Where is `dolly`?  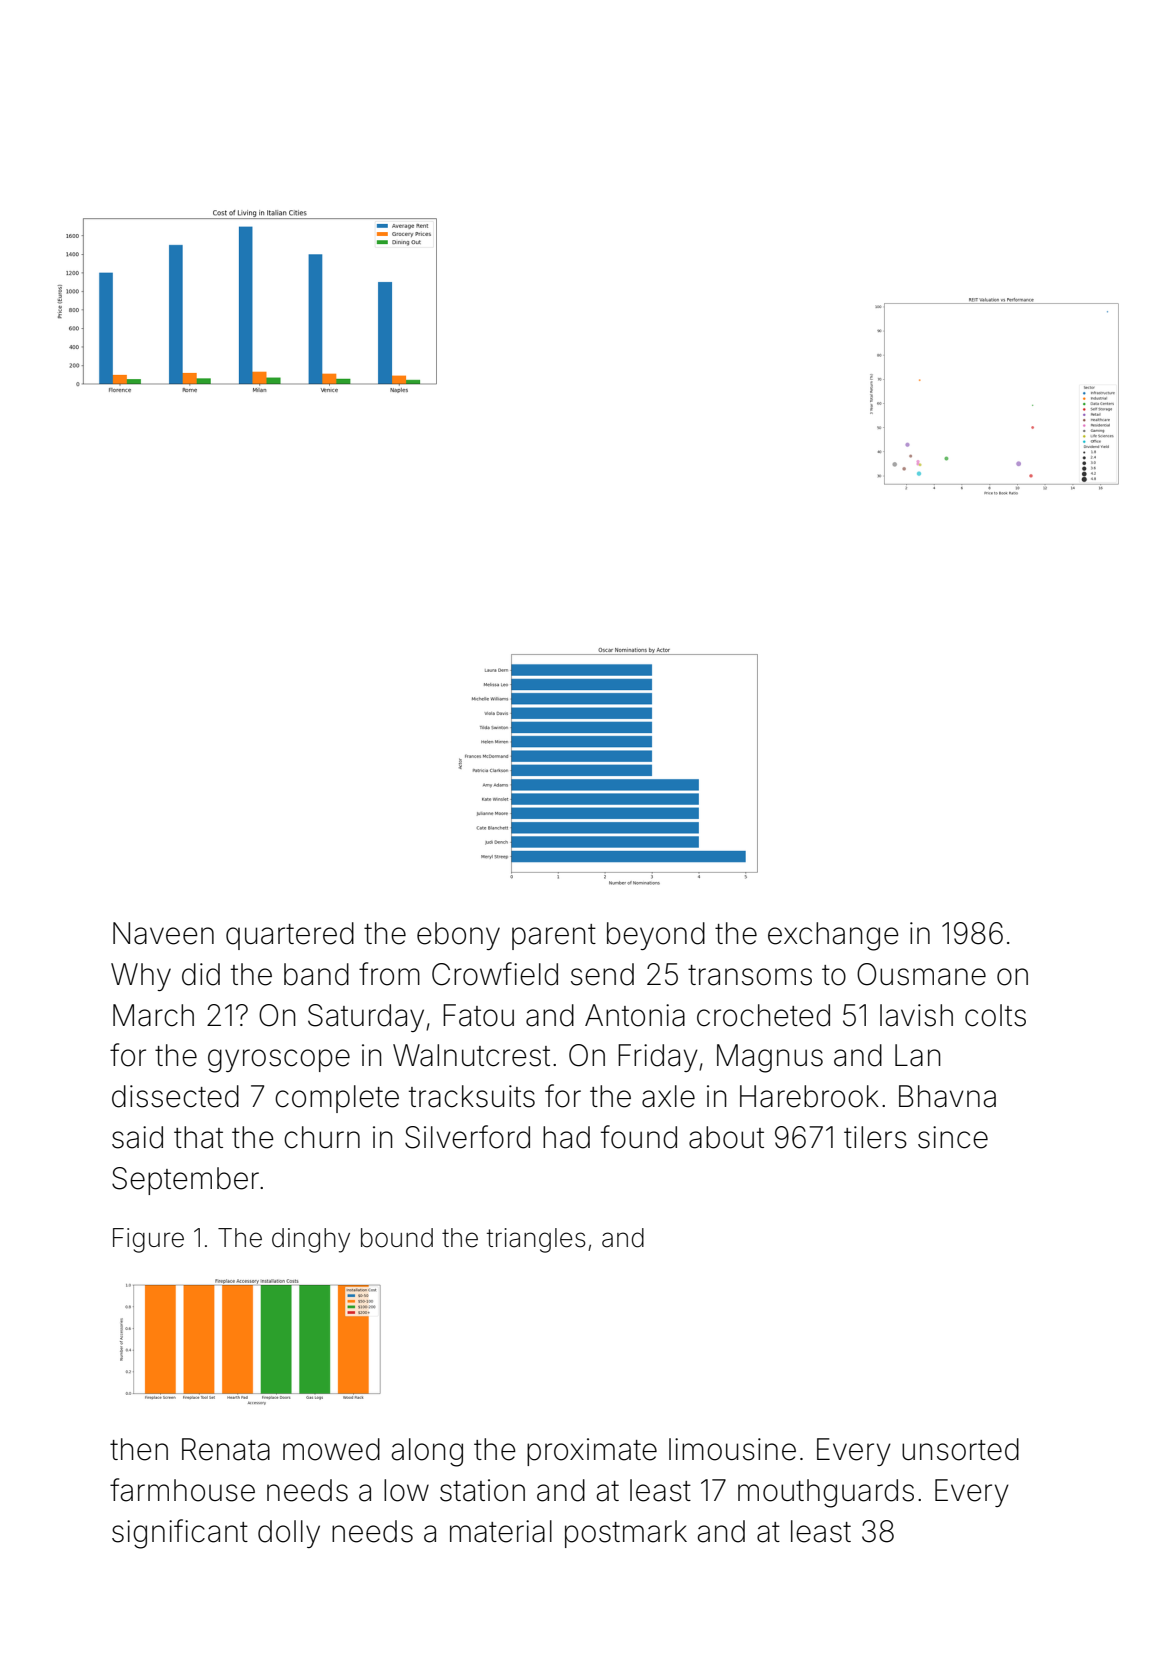 dolly is located at coordinates (289, 1534).
